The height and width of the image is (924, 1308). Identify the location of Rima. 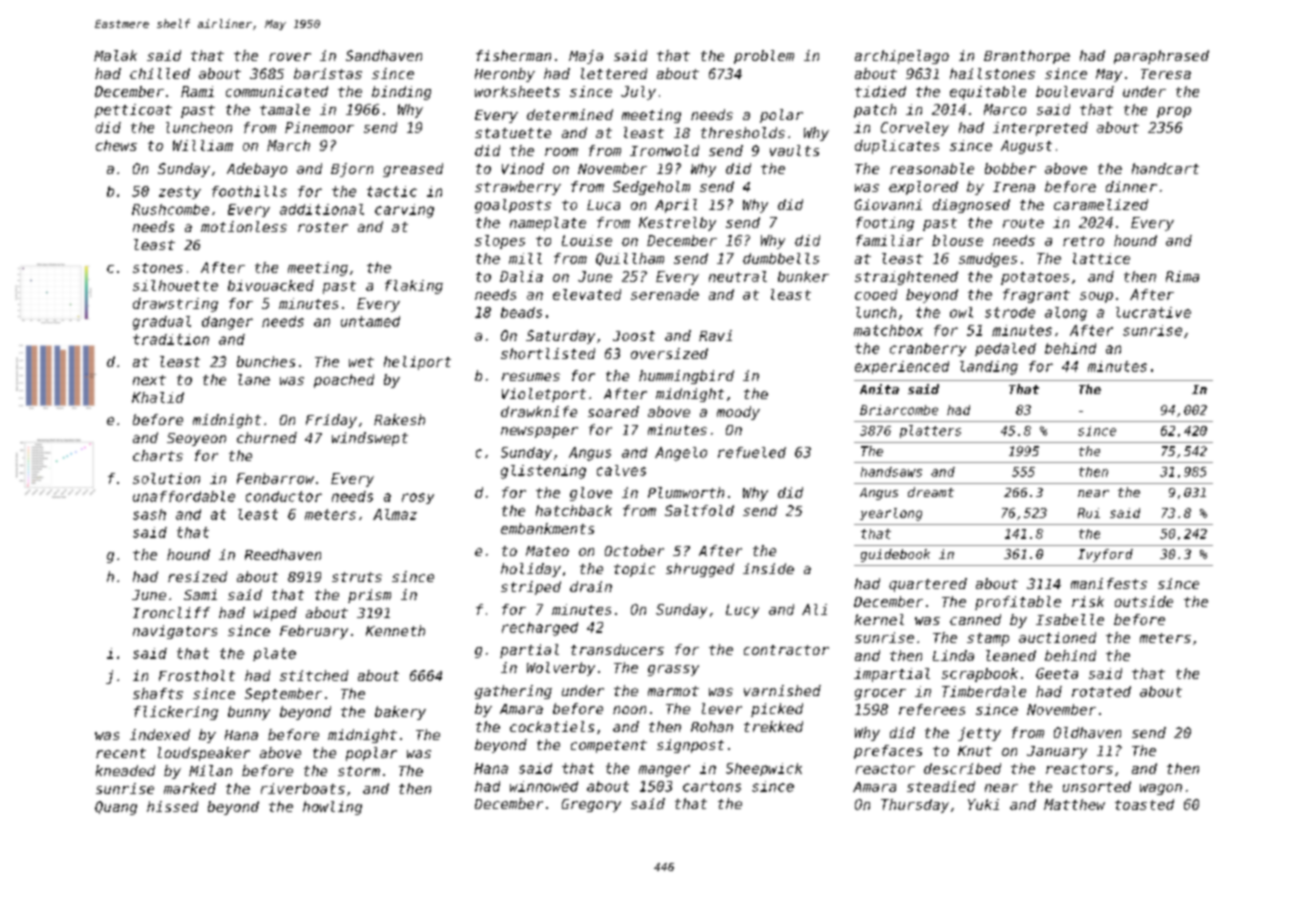
(1182, 276).
